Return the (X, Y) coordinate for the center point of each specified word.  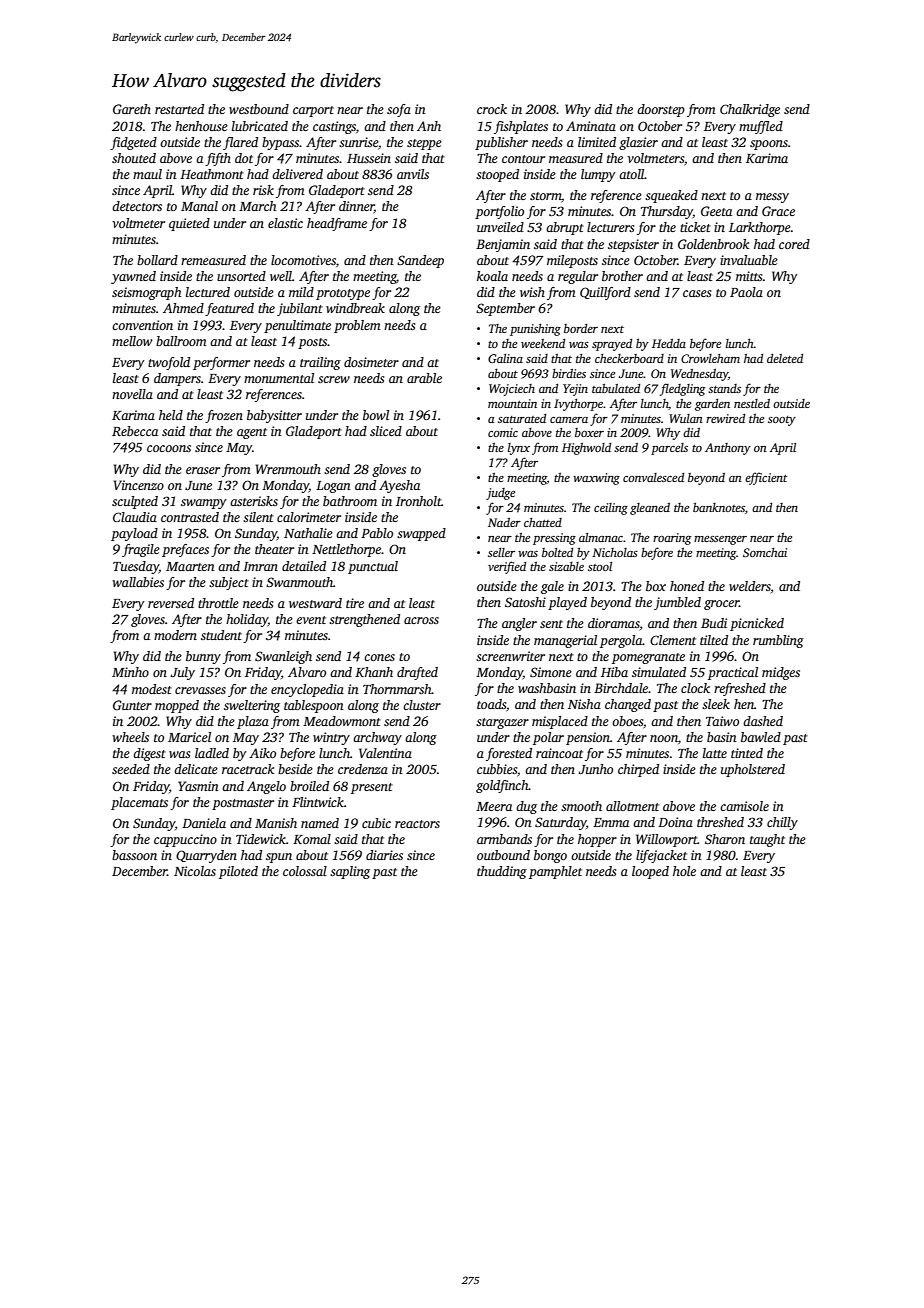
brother (622, 276)
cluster (422, 705)
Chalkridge (750, 110)
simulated (659, 672)
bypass (280, 143)
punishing (535, 330)
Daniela (204, 823)
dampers (177, 379)
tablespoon (314, 706)
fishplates (521, 127)
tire (355, 603)
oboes (627, 721)
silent (258, 517)
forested (509, 754)
